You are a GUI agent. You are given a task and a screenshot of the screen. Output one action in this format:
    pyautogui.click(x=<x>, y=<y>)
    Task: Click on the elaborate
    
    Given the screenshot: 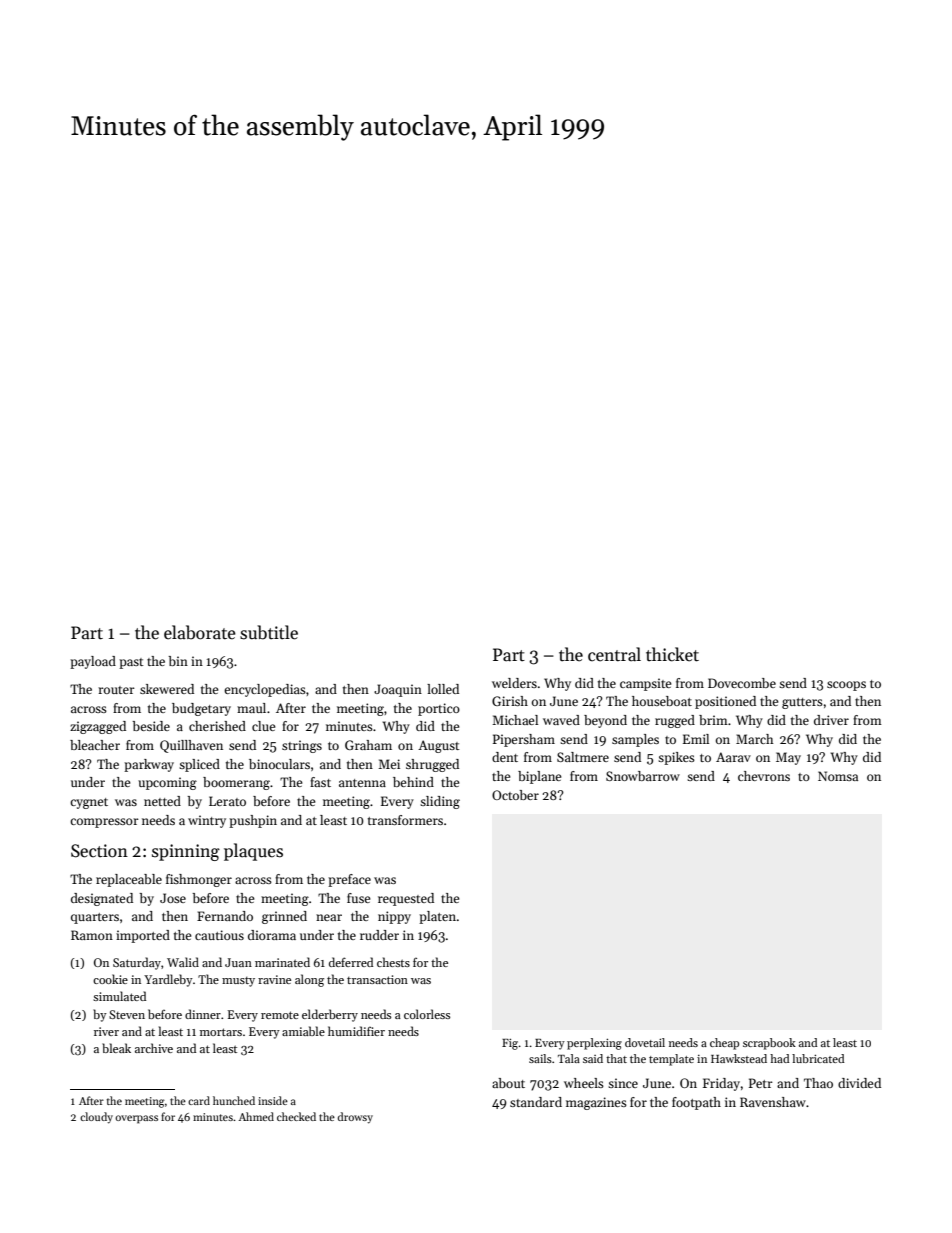 What is the action you would take?
    pyautogui.click(x=200, y=632)
